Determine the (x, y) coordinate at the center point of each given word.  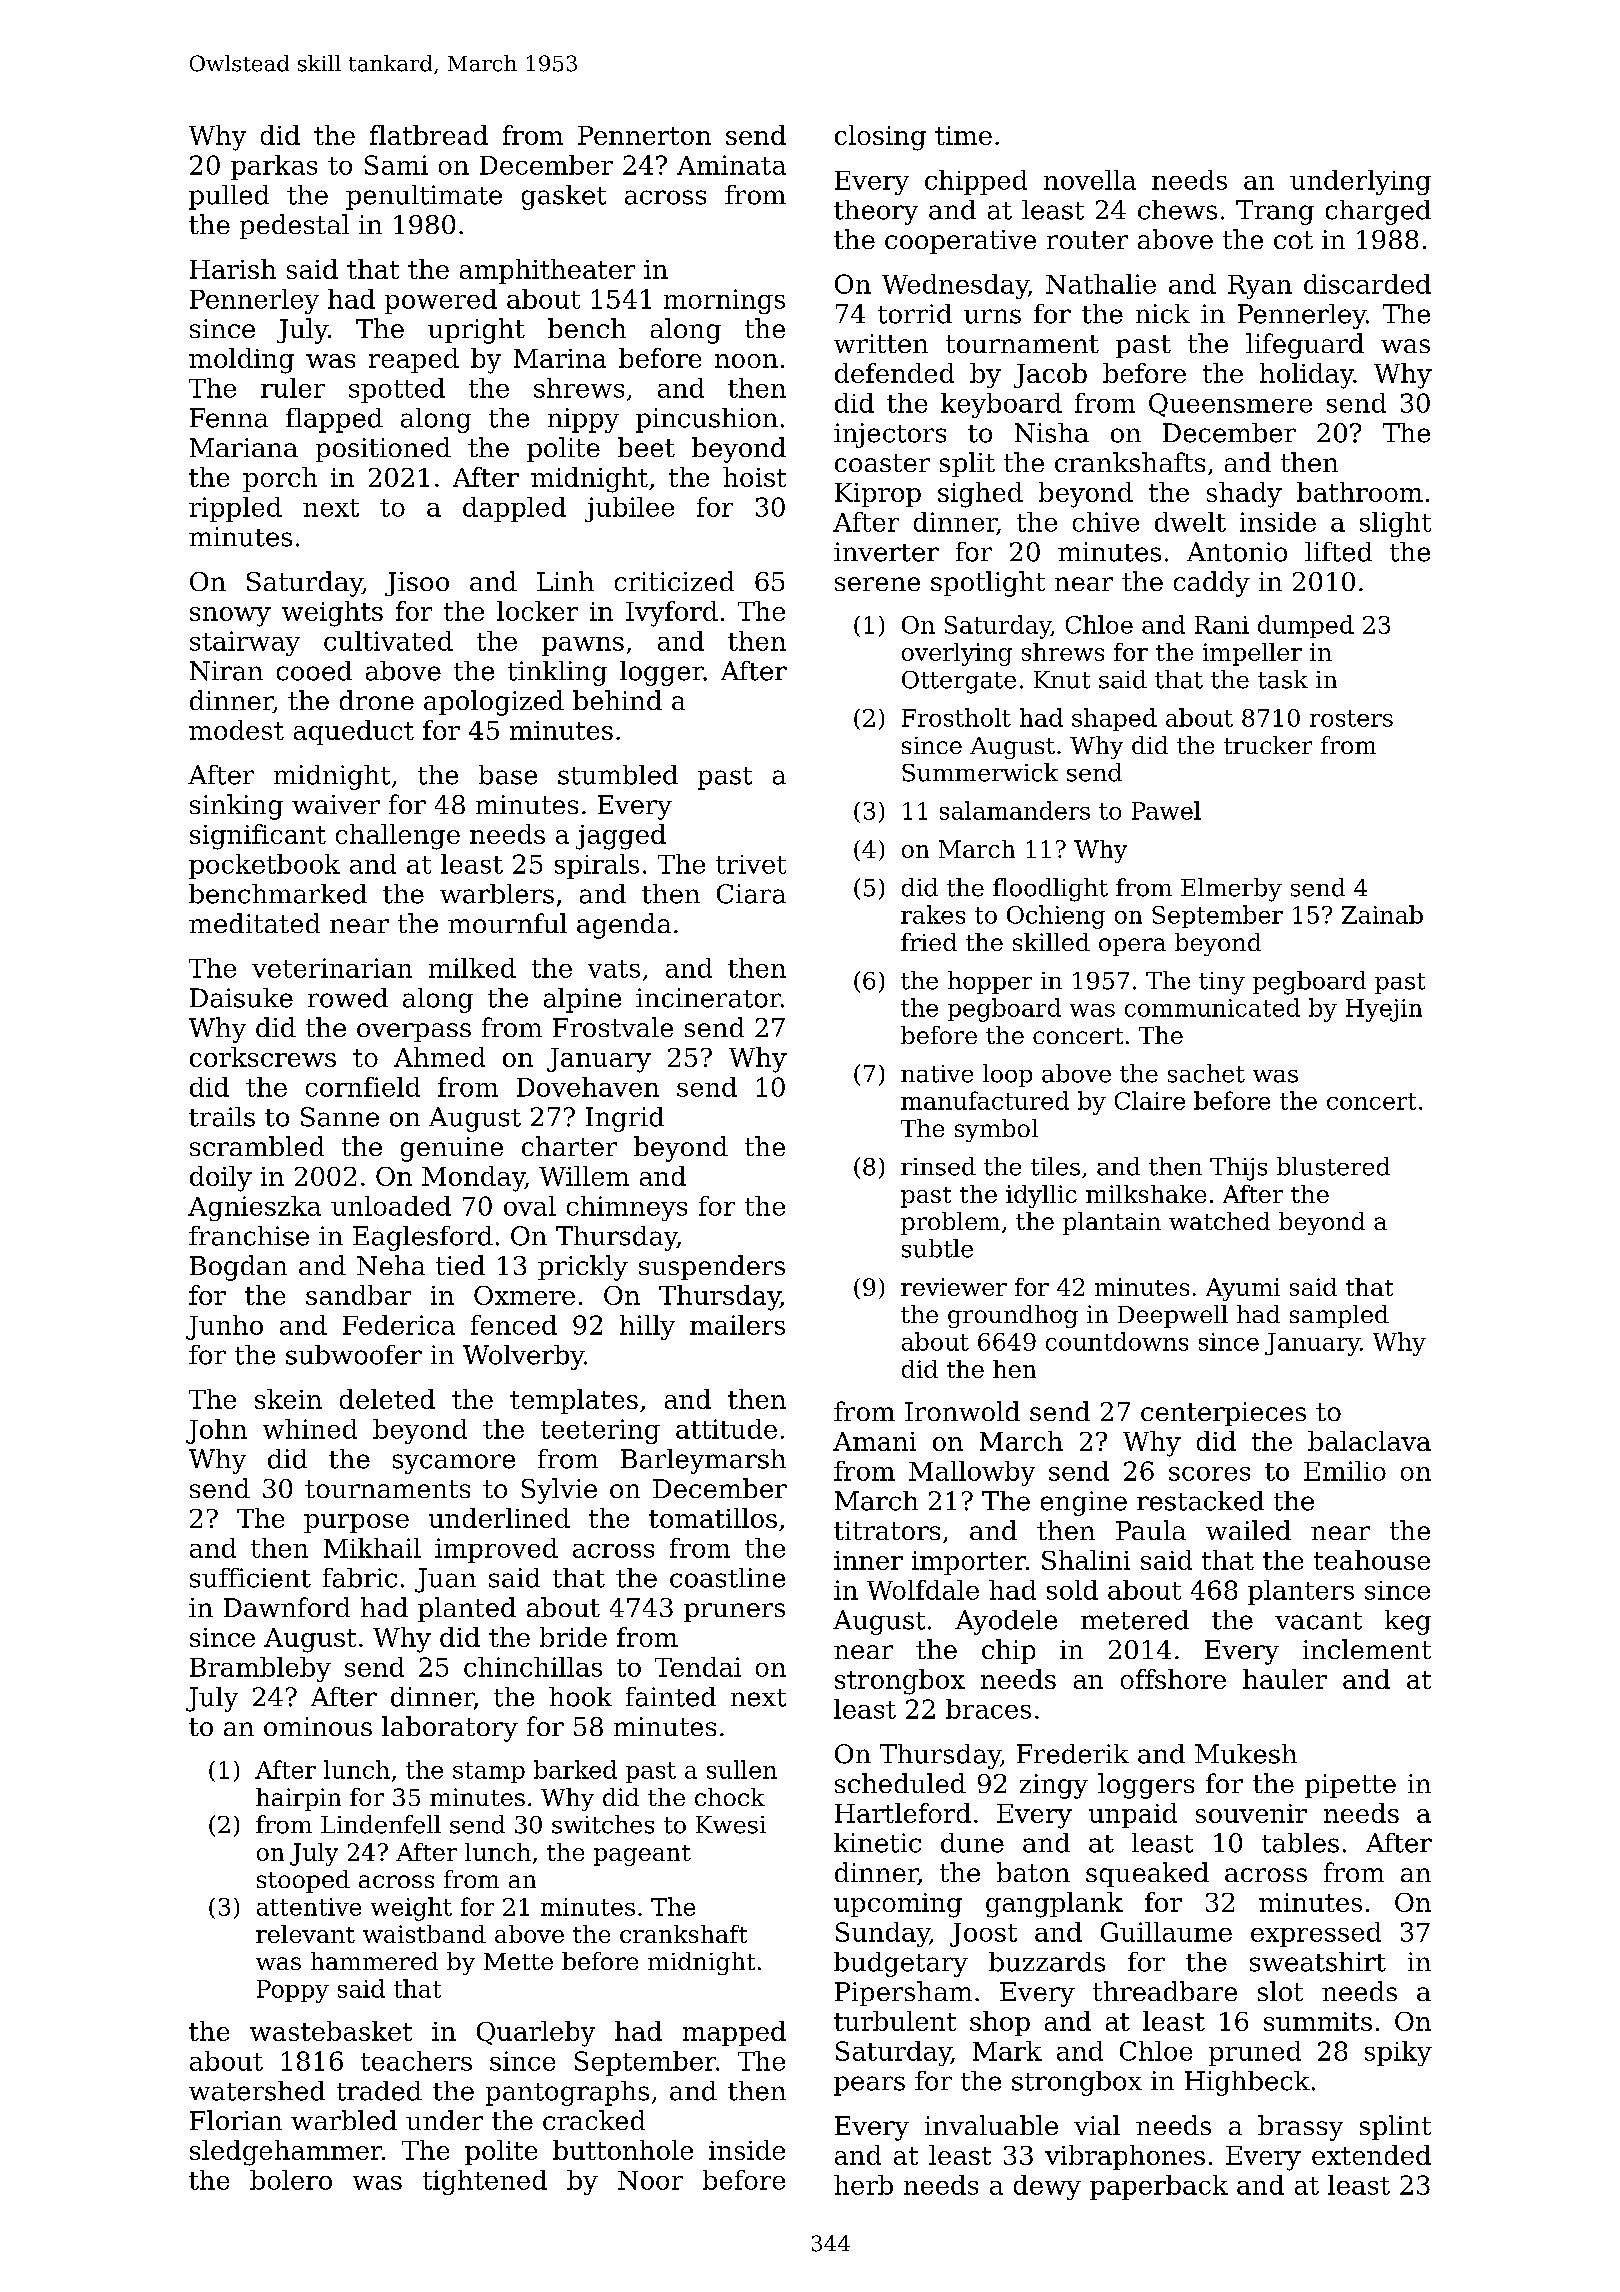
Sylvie (559, 1491)
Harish (233, 269)
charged (1378, 212)
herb (863, 2185)
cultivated (388, 641)
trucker (1268, 745)
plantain (1112, 1223)
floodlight (1050, 890)
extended (1371, 2155)
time (963, 135)
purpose (356, 1523)
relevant (305, 1934)
